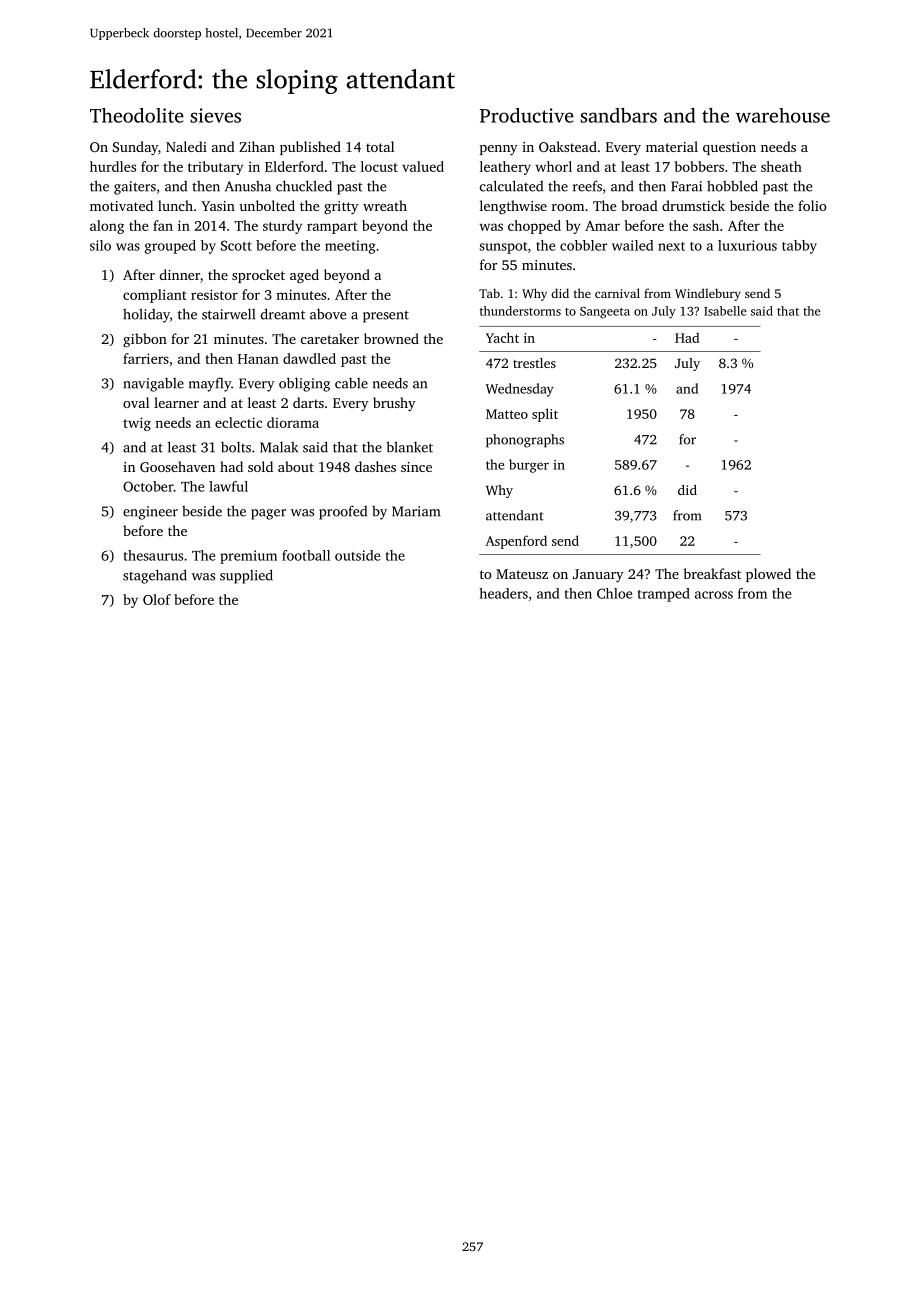 The height and width of the screenshot is (1308, 924). What do you see at coordinates (587, 186) in the screenshot?
I see `reefs` at bounding box center [587, 186].
